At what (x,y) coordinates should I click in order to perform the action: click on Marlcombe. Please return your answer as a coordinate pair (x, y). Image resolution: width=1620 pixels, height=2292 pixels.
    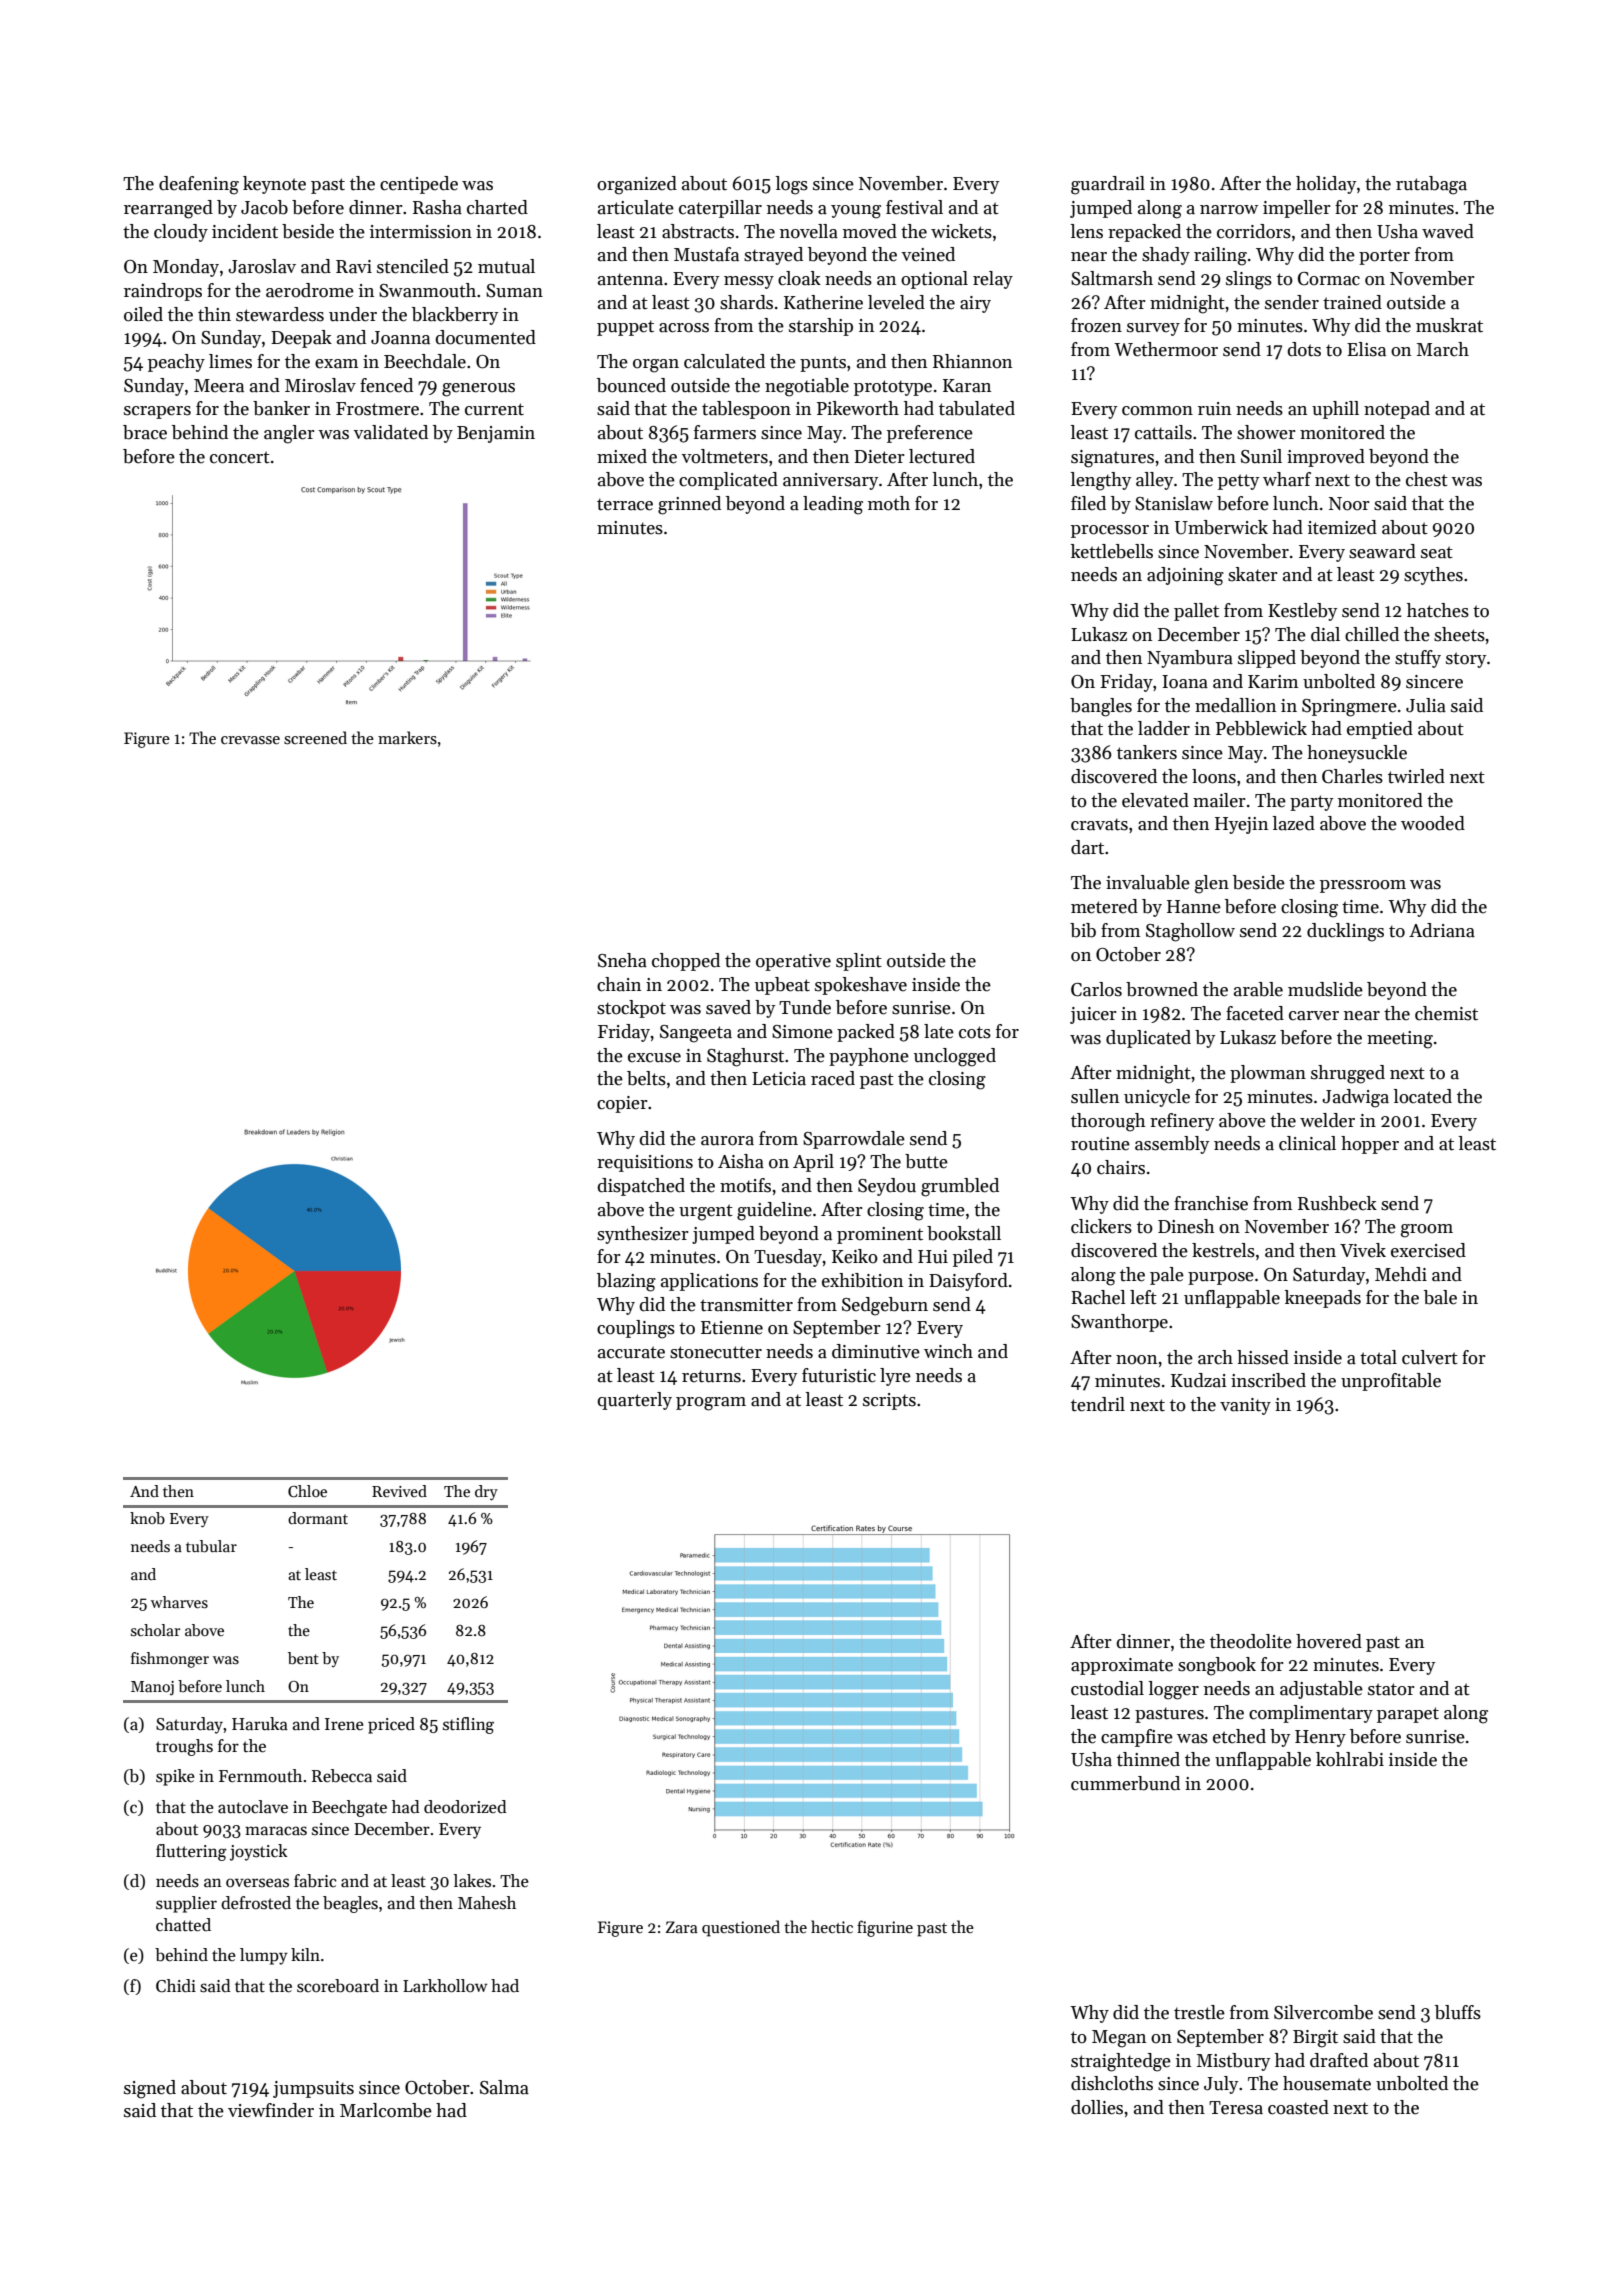
    Looking at the image, I should click on (386, 2110).
